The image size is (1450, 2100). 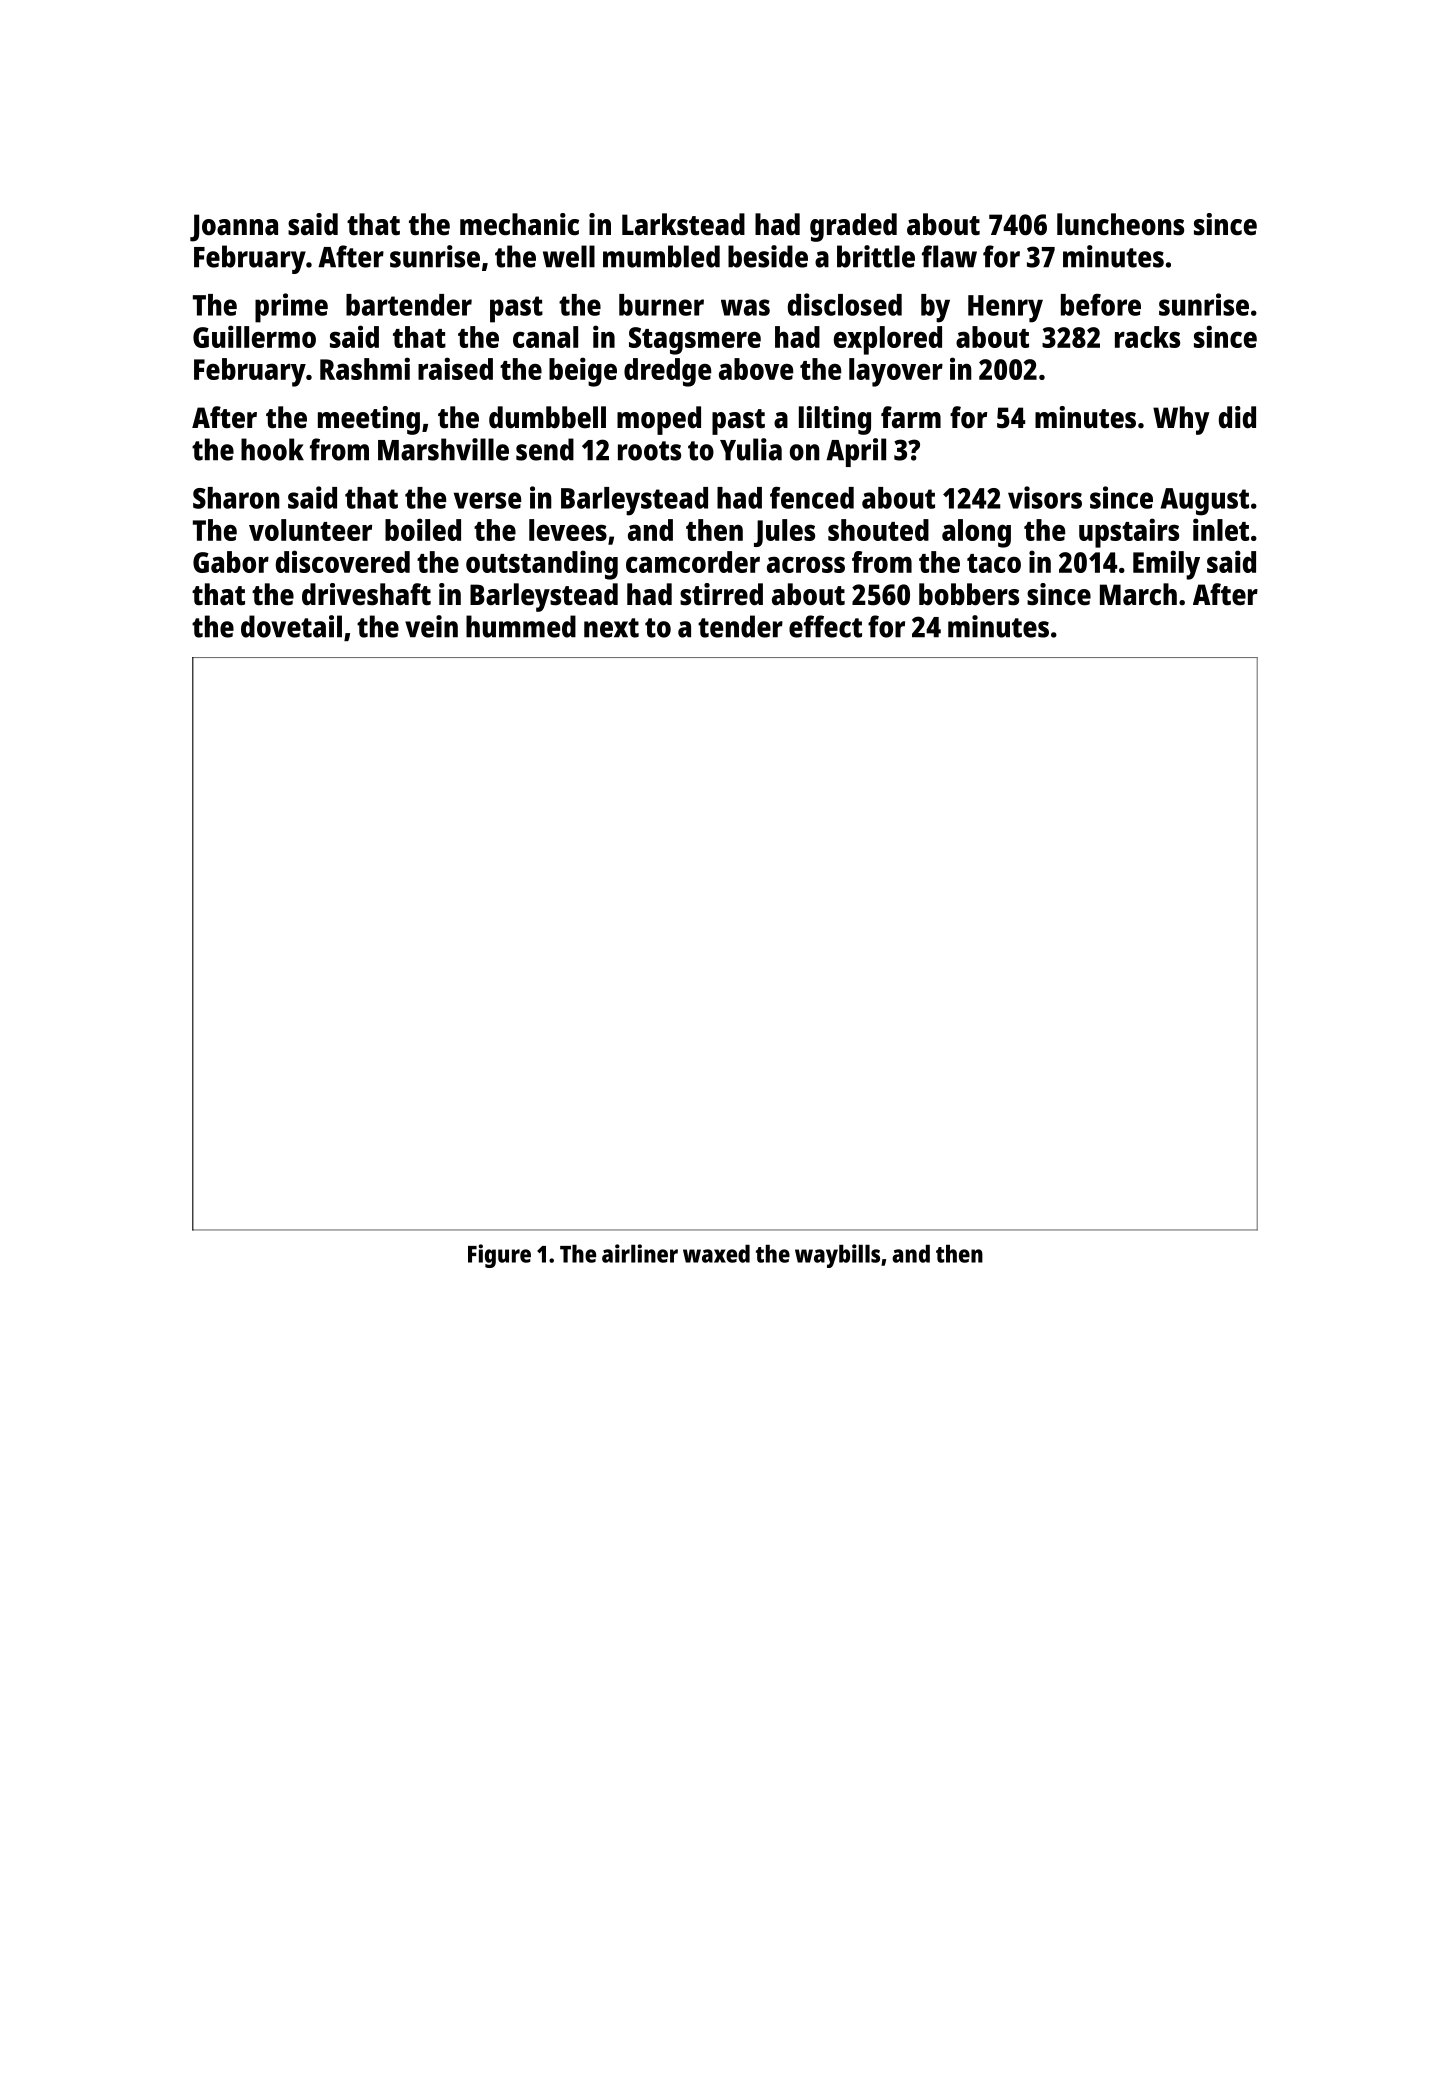 I want to click on hummed, so click(x=521, y=626).
